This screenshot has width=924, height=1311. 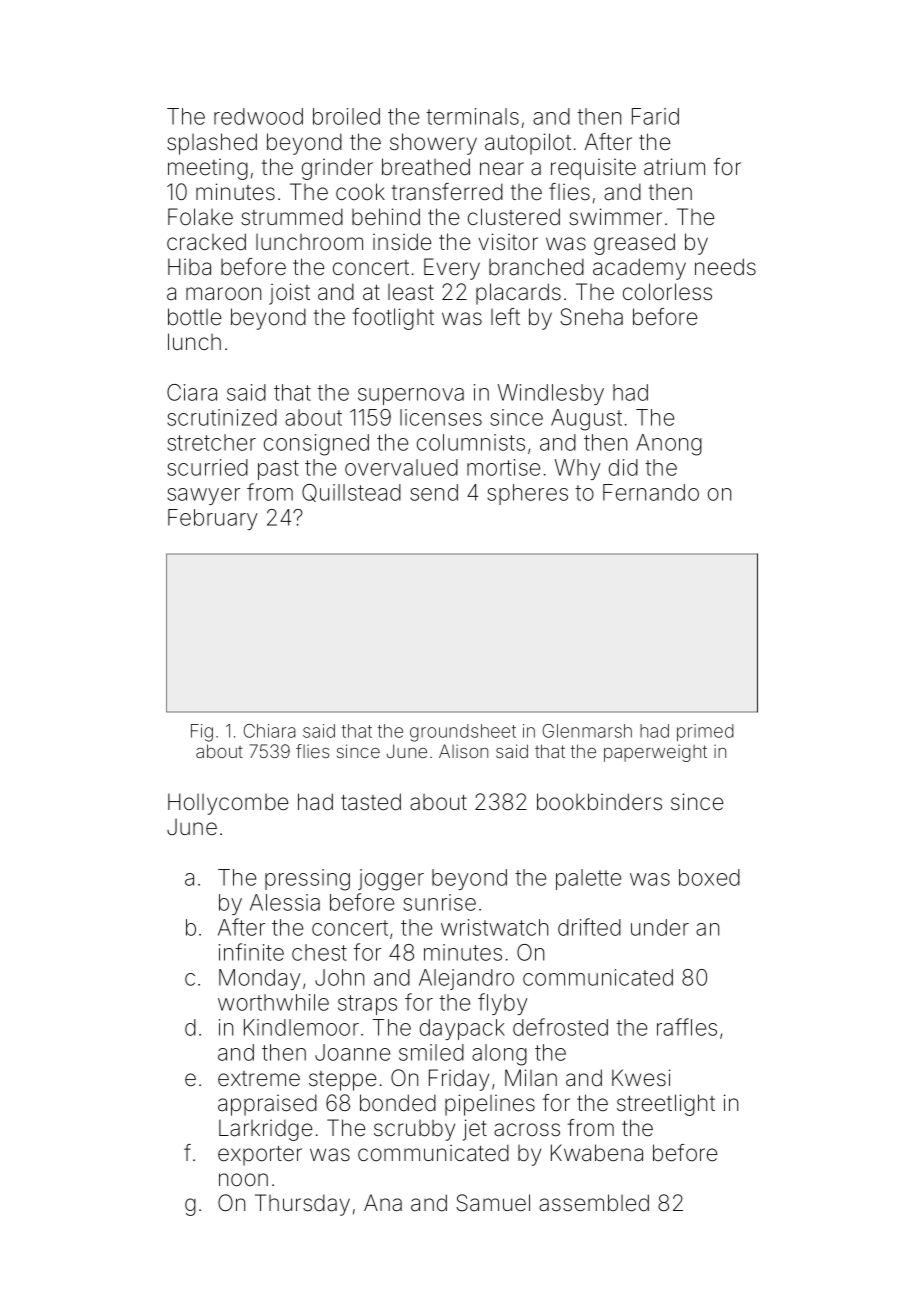 What do you see at coordinates (213, 519) in the screenshot?
I see `February` at bounding box center [213, 519].
